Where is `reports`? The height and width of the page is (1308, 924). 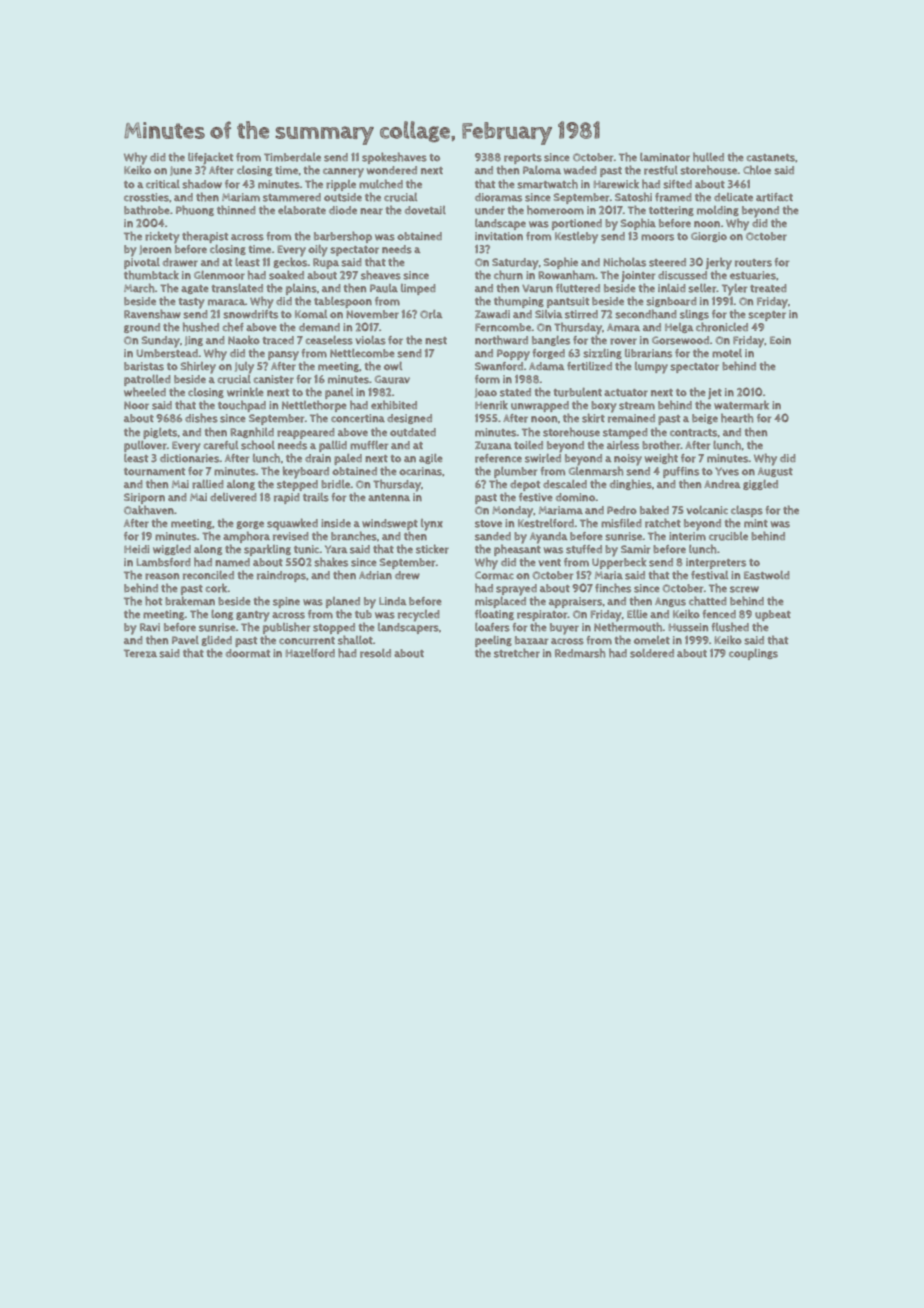 reports is located at coordinates (523, 159).
